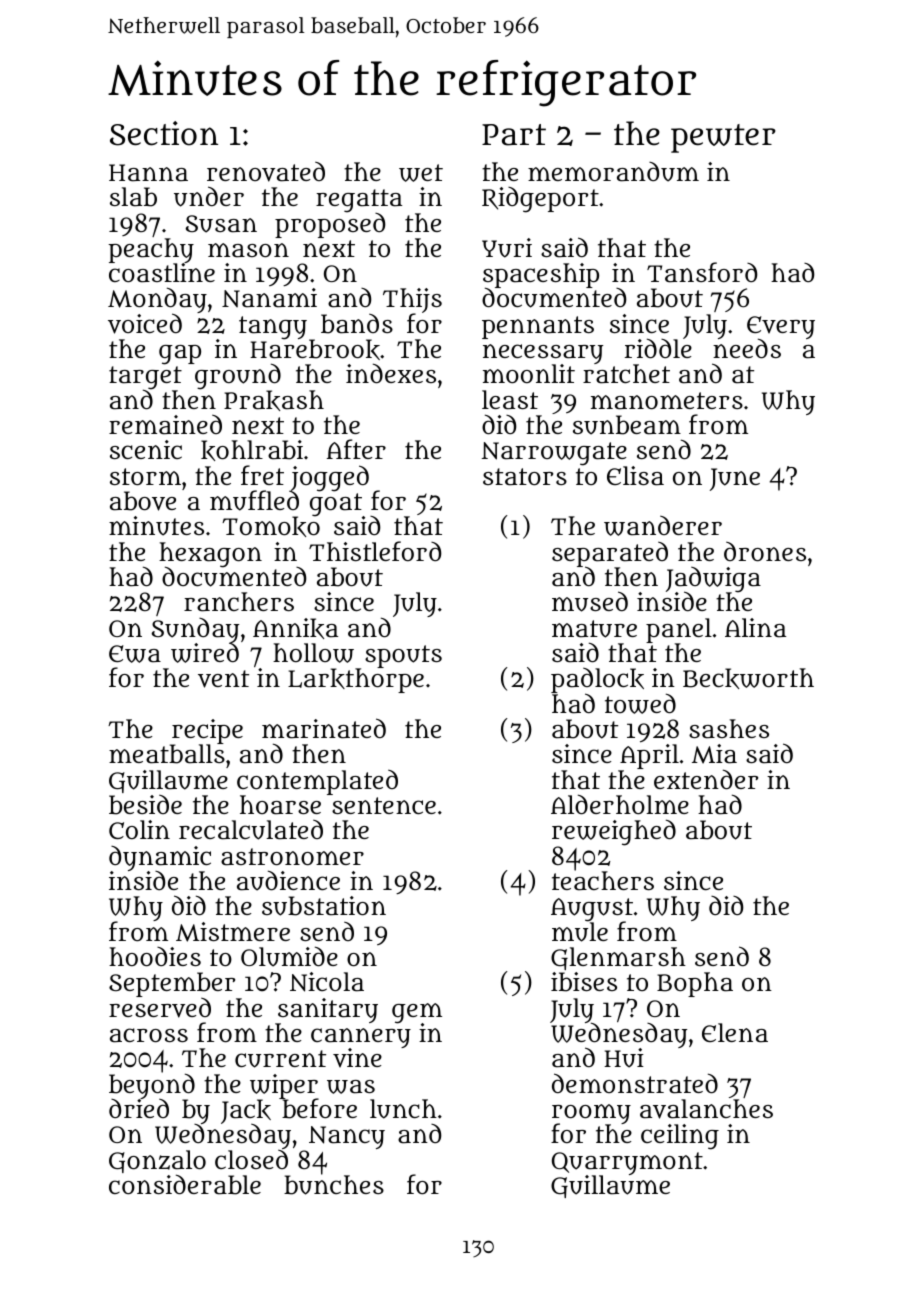 The image size is (924, 1311). I want to click on extender, so click(706, 779).
